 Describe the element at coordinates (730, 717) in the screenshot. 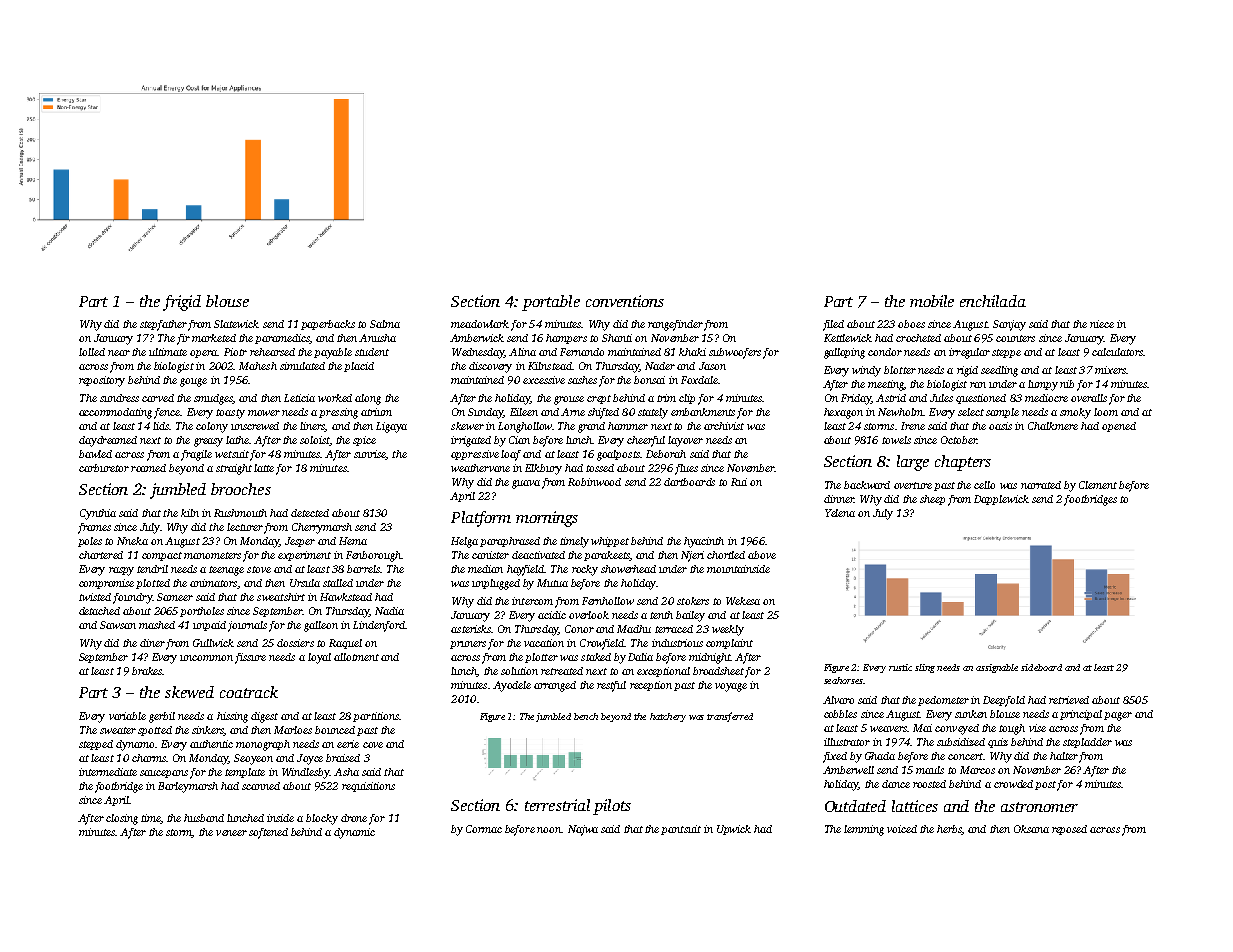

I see `transferred` at that location.
